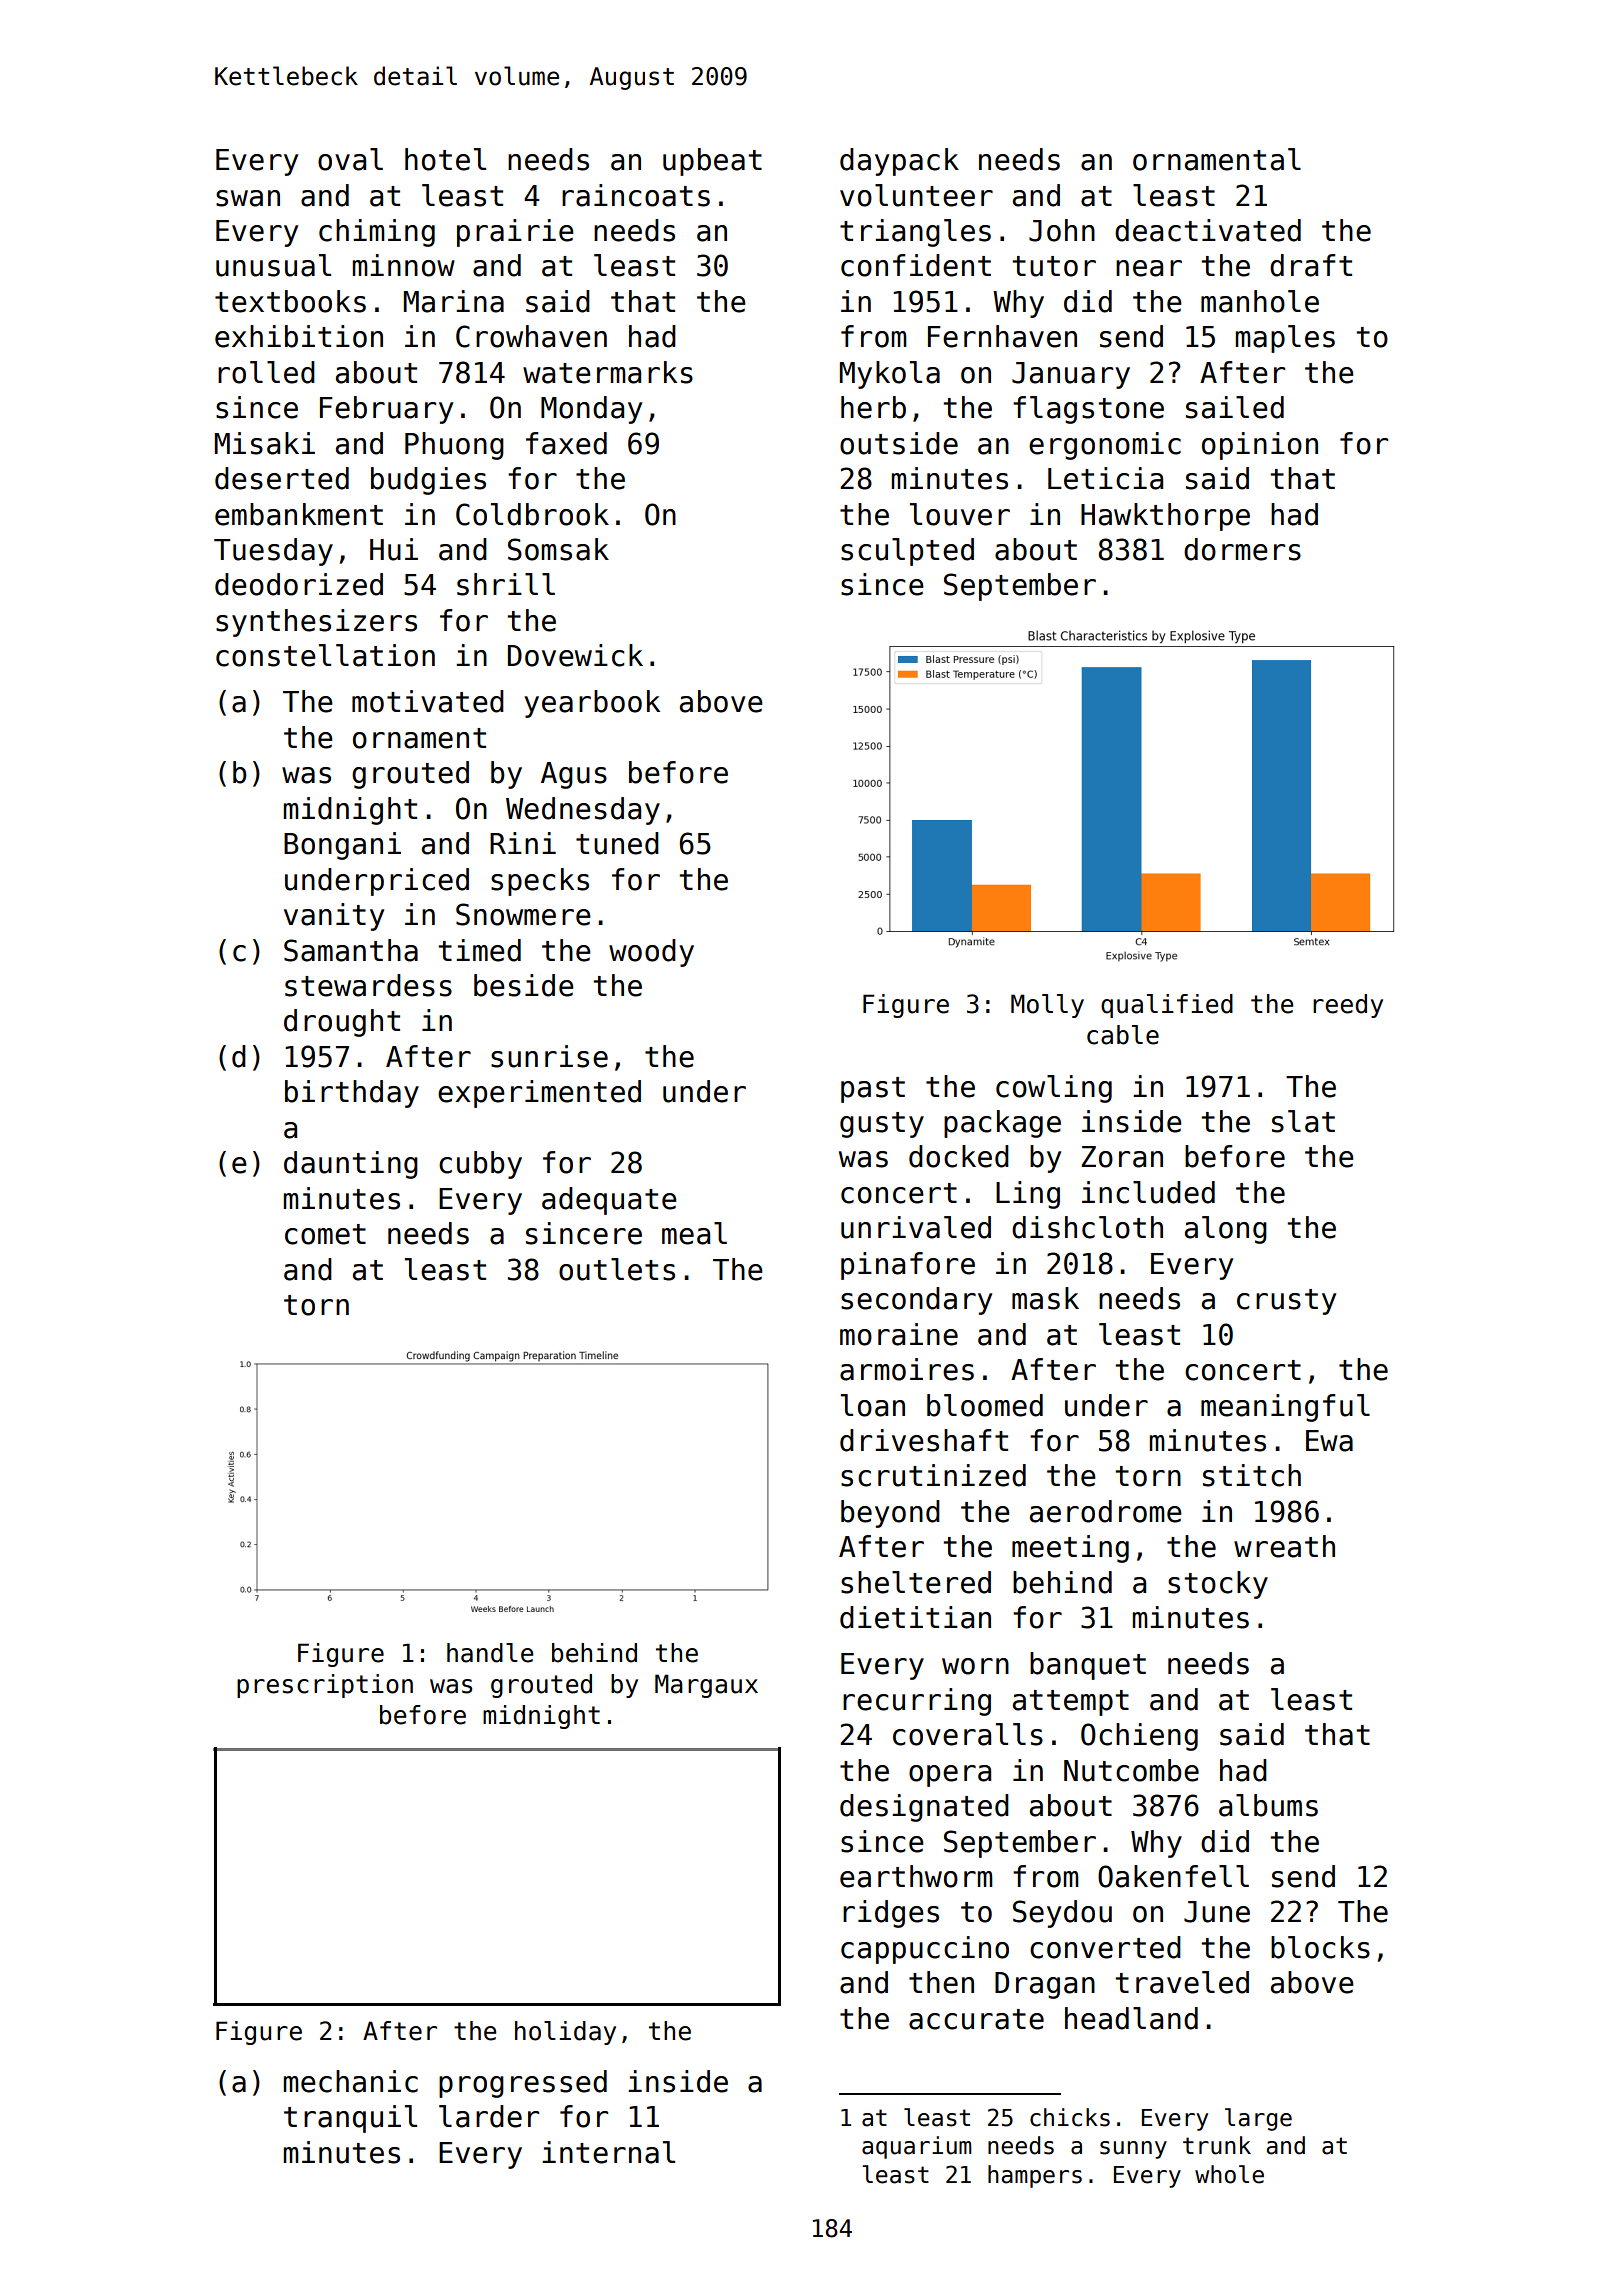 This screenshot has height=2292, width=1620. Describe the element at coordinates (899, 162) in the screenshot. I see `daypack` at that location.
